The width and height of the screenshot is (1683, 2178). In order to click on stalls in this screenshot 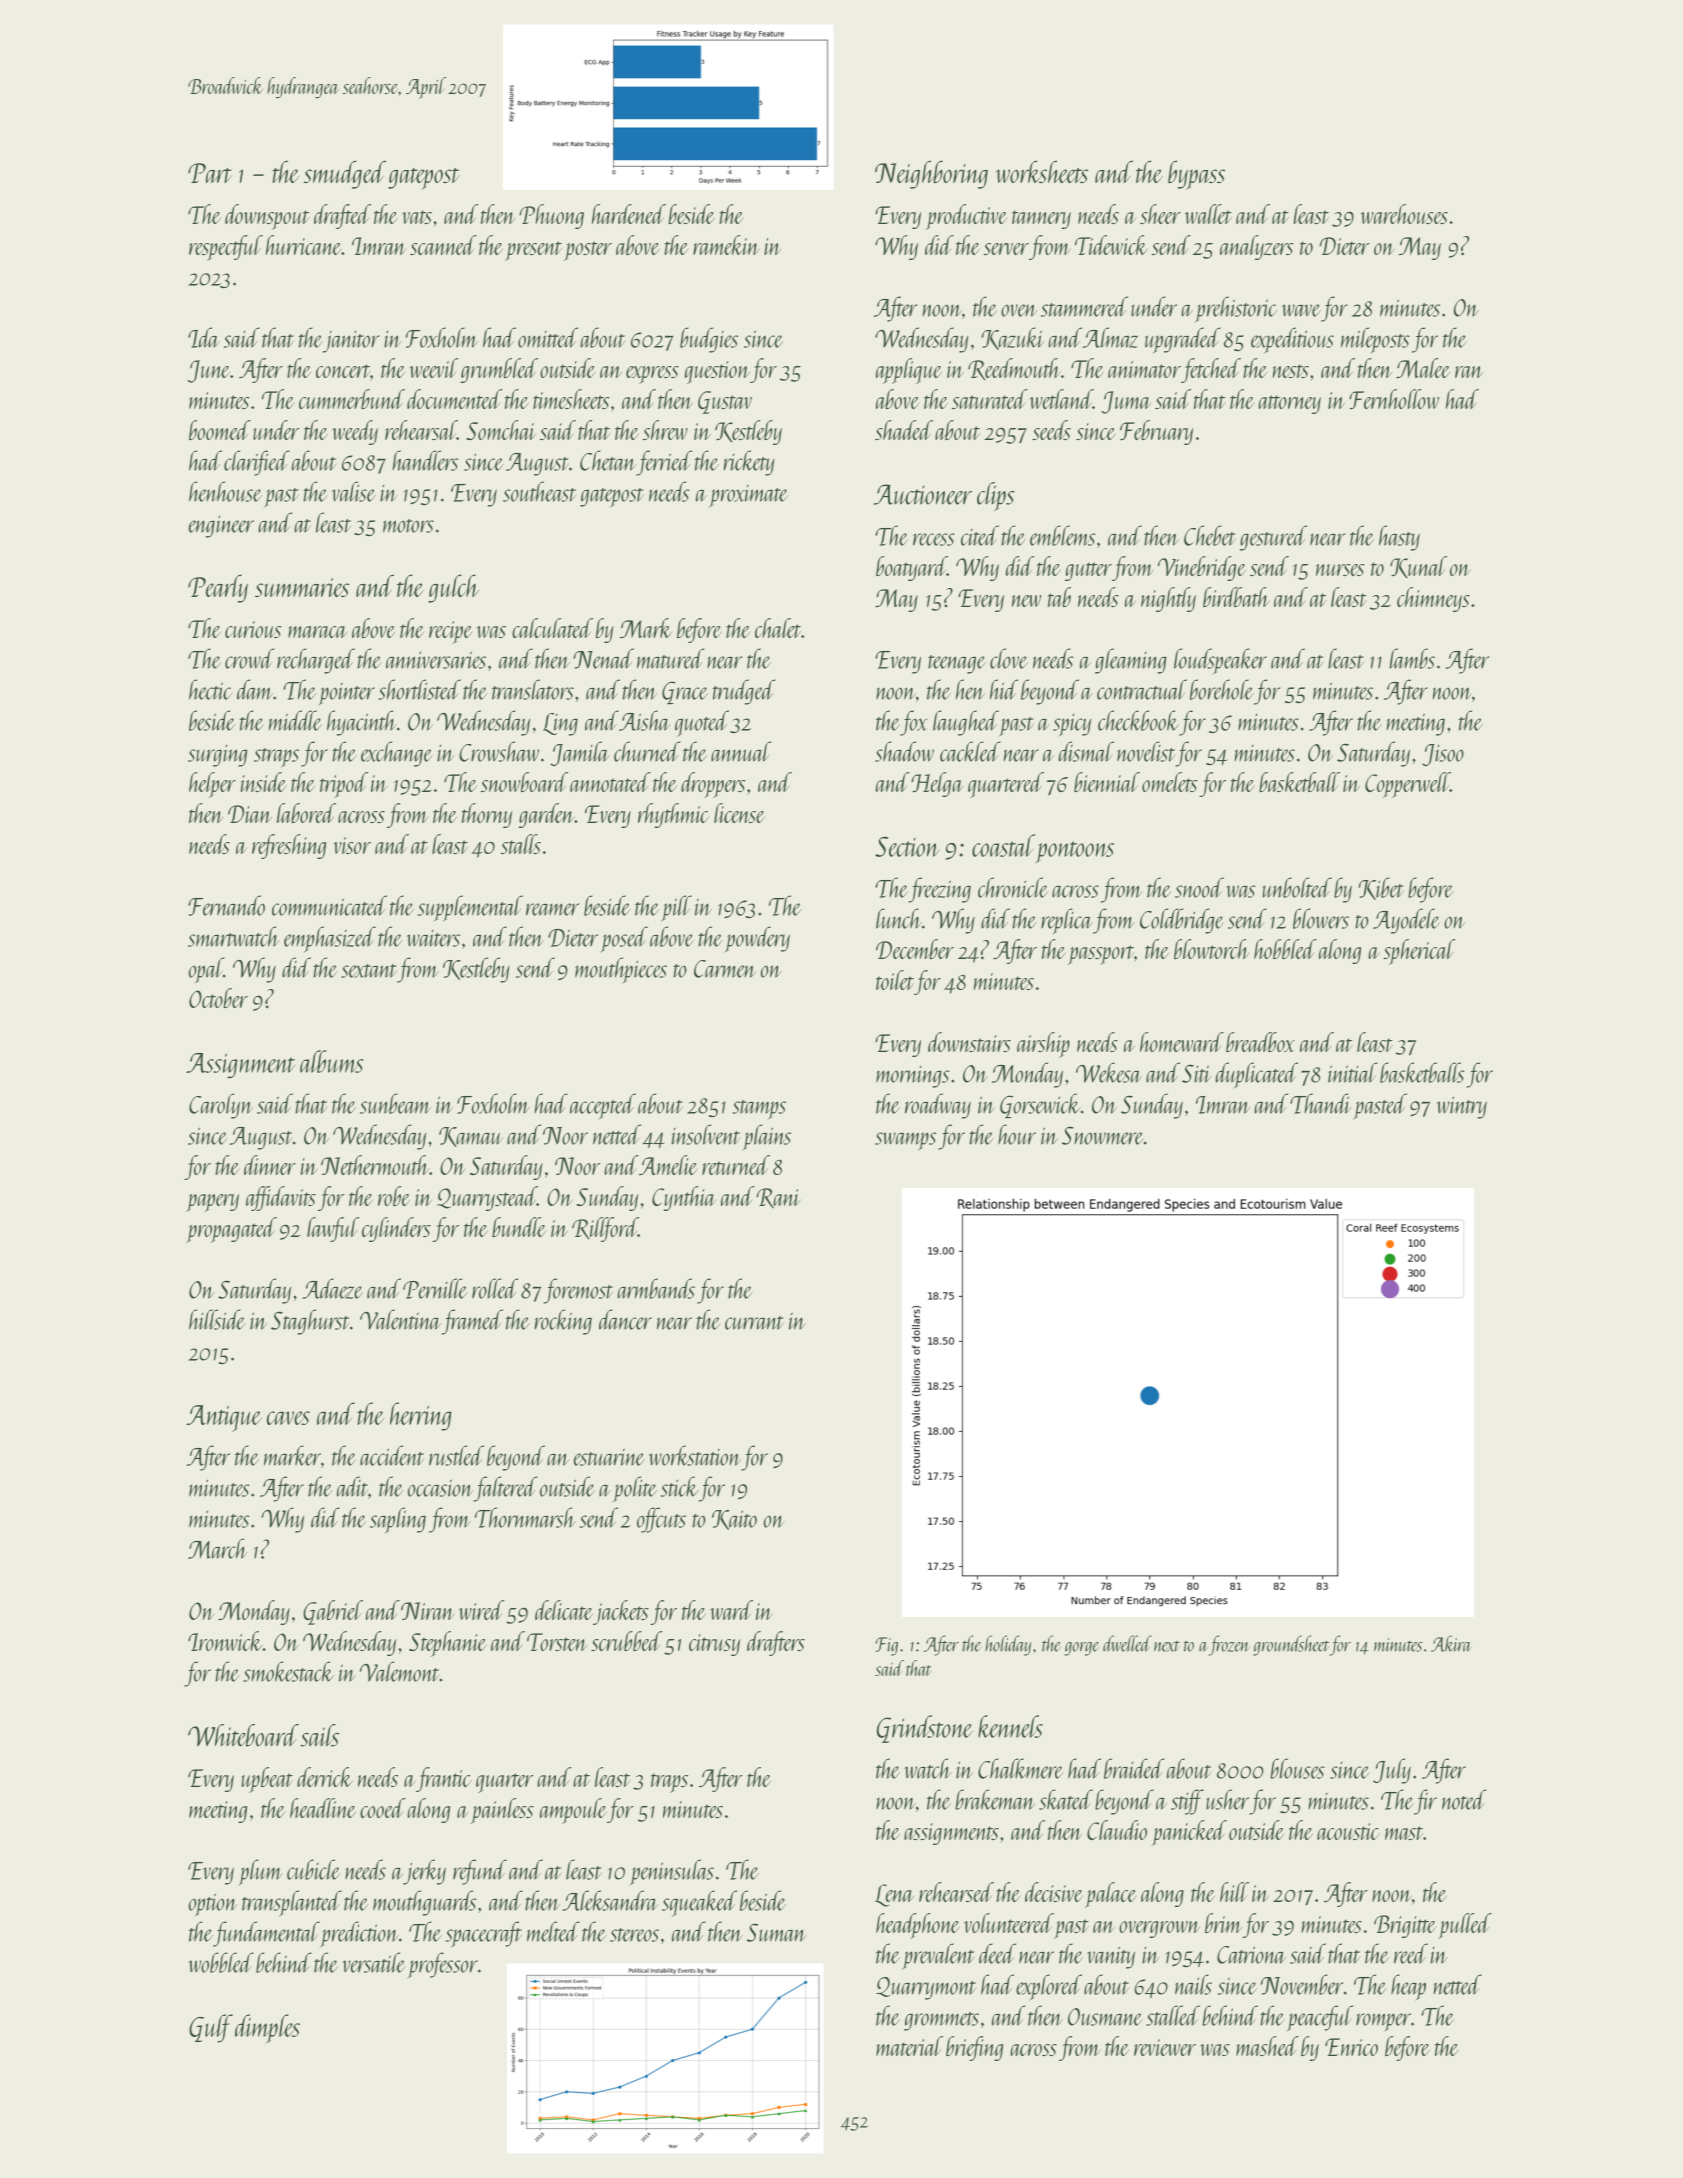, I will do `click(521, 844)`.
